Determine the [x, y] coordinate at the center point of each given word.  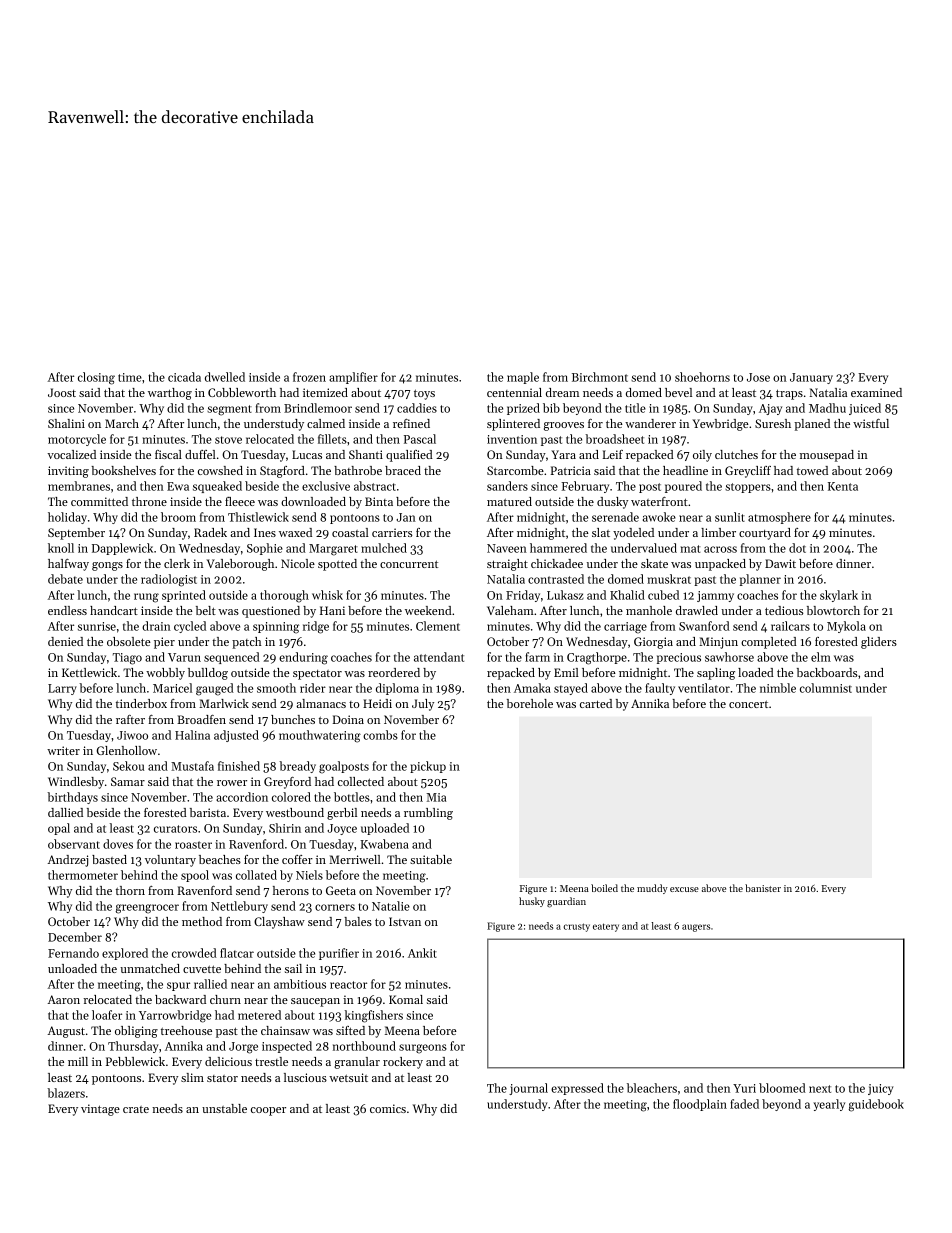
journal [528, 1089]
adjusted [236, 736]
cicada [184, 377]
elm [821, 657]
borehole [530, 703]
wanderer [650, 423]
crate [136, 1109]
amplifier [353, 378]
